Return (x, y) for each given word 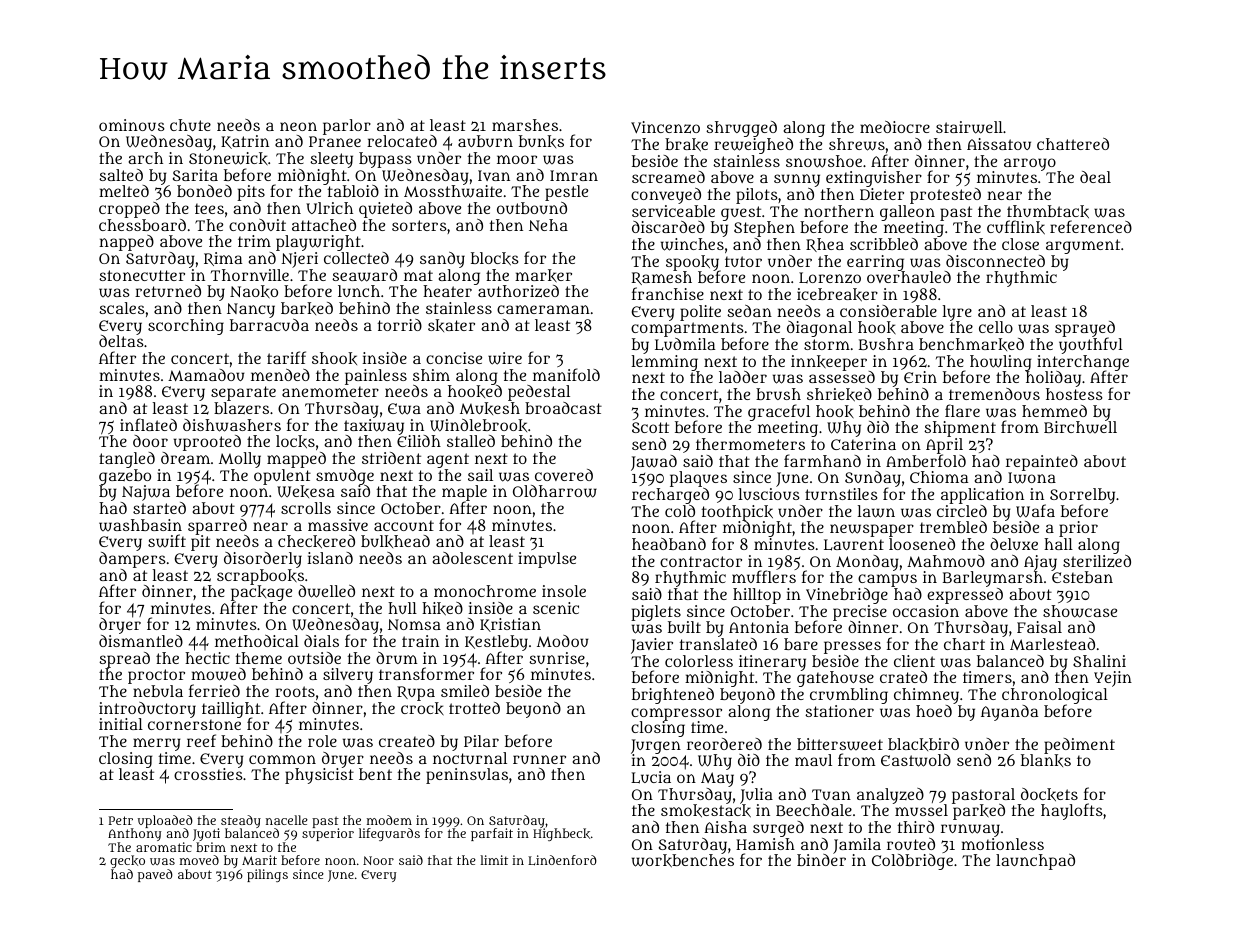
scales (122, 308)
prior (1078, 529)
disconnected (995, 261)
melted (124, 191)
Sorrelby (1082, 496)
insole (564, 591)
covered (564, 475)
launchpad (1035, 862)
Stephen (764, 229)
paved (155, 875)
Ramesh (662, 278)
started (159, 508)
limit (494, 860)
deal (1095, 177)
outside (314, 658)
